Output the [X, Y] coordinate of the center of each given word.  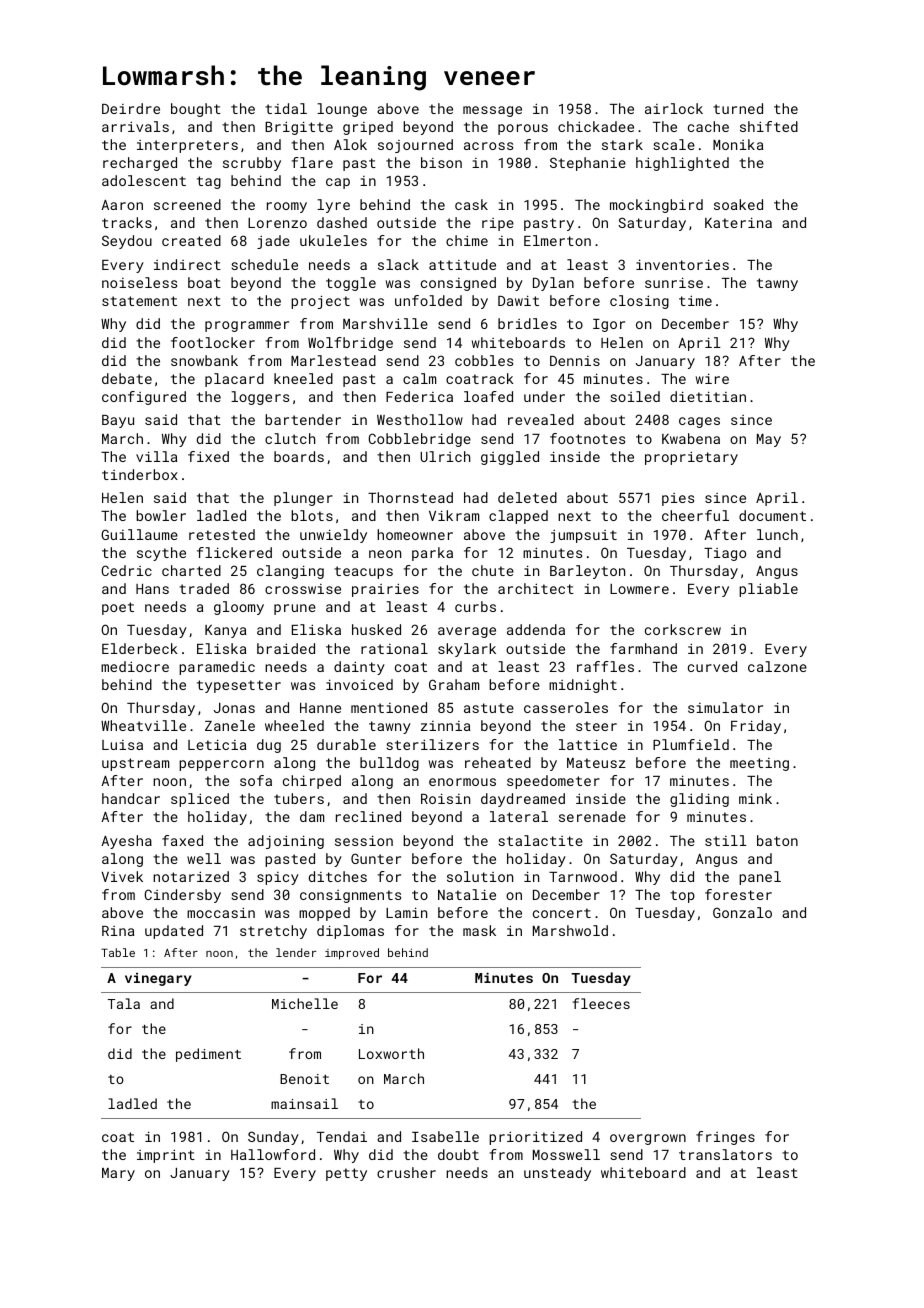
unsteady [557, 1174]
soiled [635, 396]
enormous [462, 782]
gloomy [239, 608]
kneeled [303, 378]
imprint [166, 1156]
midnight [583, 686]
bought [196, 110]
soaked [738, 204]
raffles [605, 666]
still [726, 840]
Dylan [553, 284]
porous [523, 129]
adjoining [286, 842]
